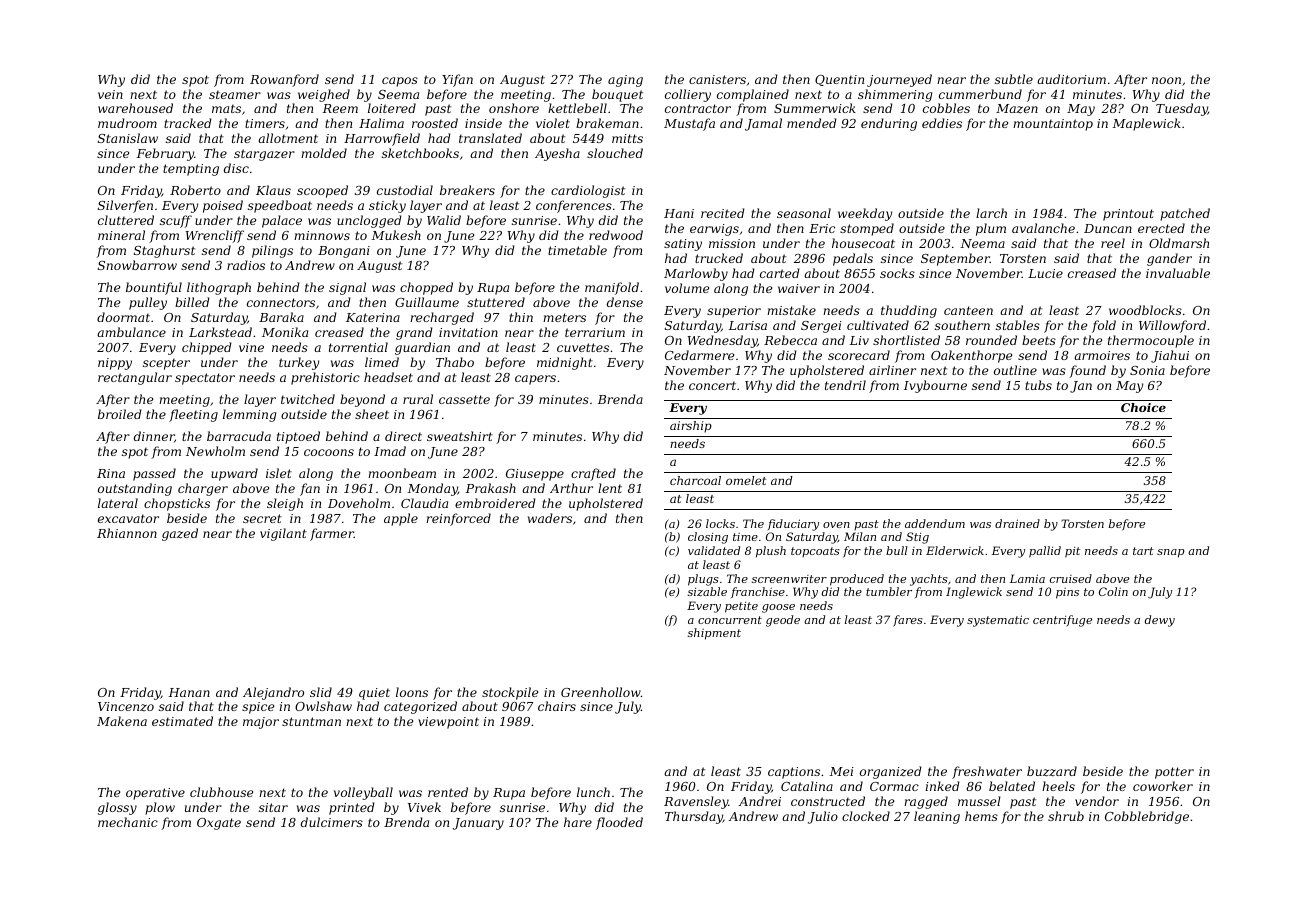 The image size is (1308, 924). I want to click on doormat, so click(123, 317).
